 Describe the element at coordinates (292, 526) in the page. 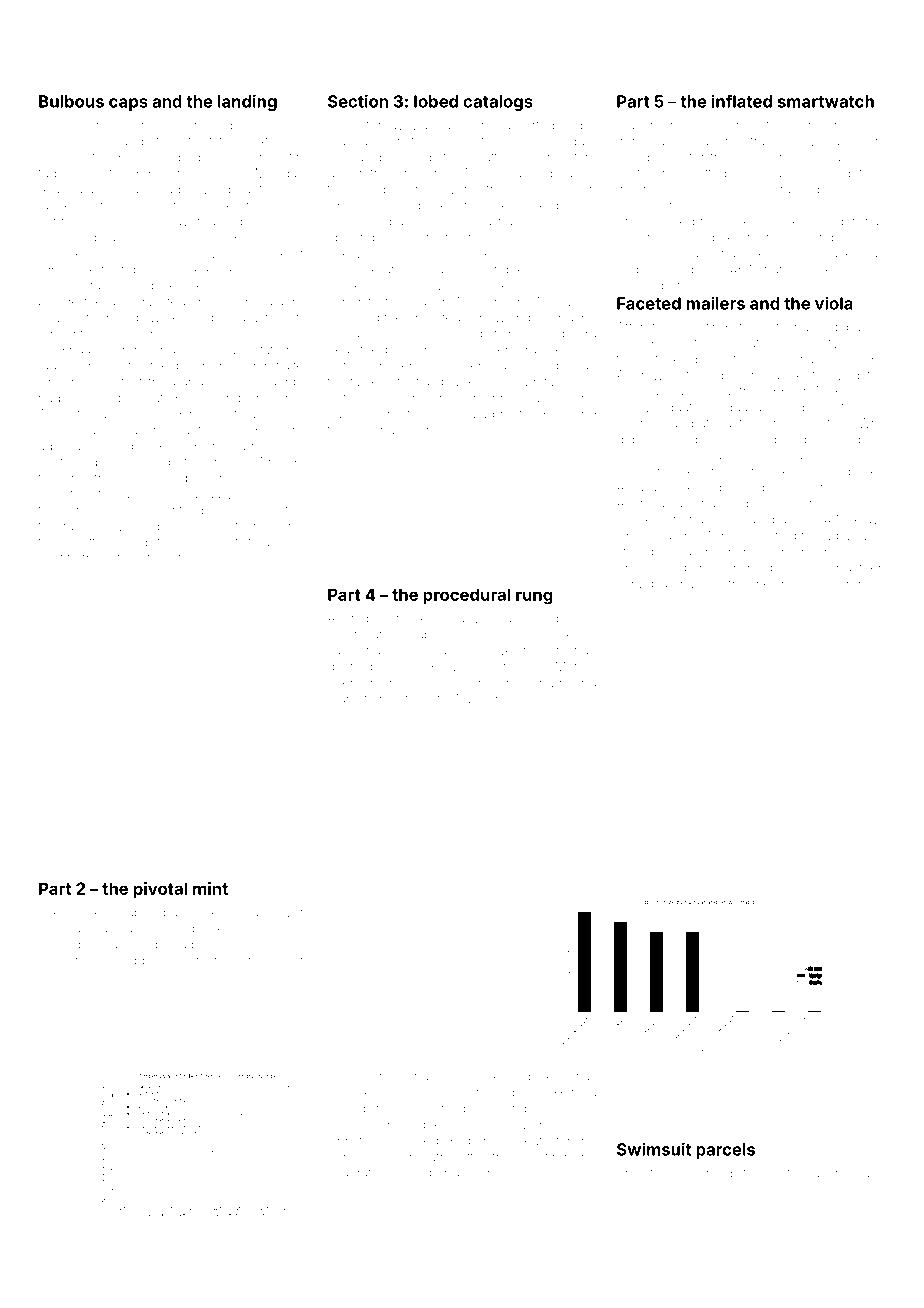

I see `aired` at that location.
